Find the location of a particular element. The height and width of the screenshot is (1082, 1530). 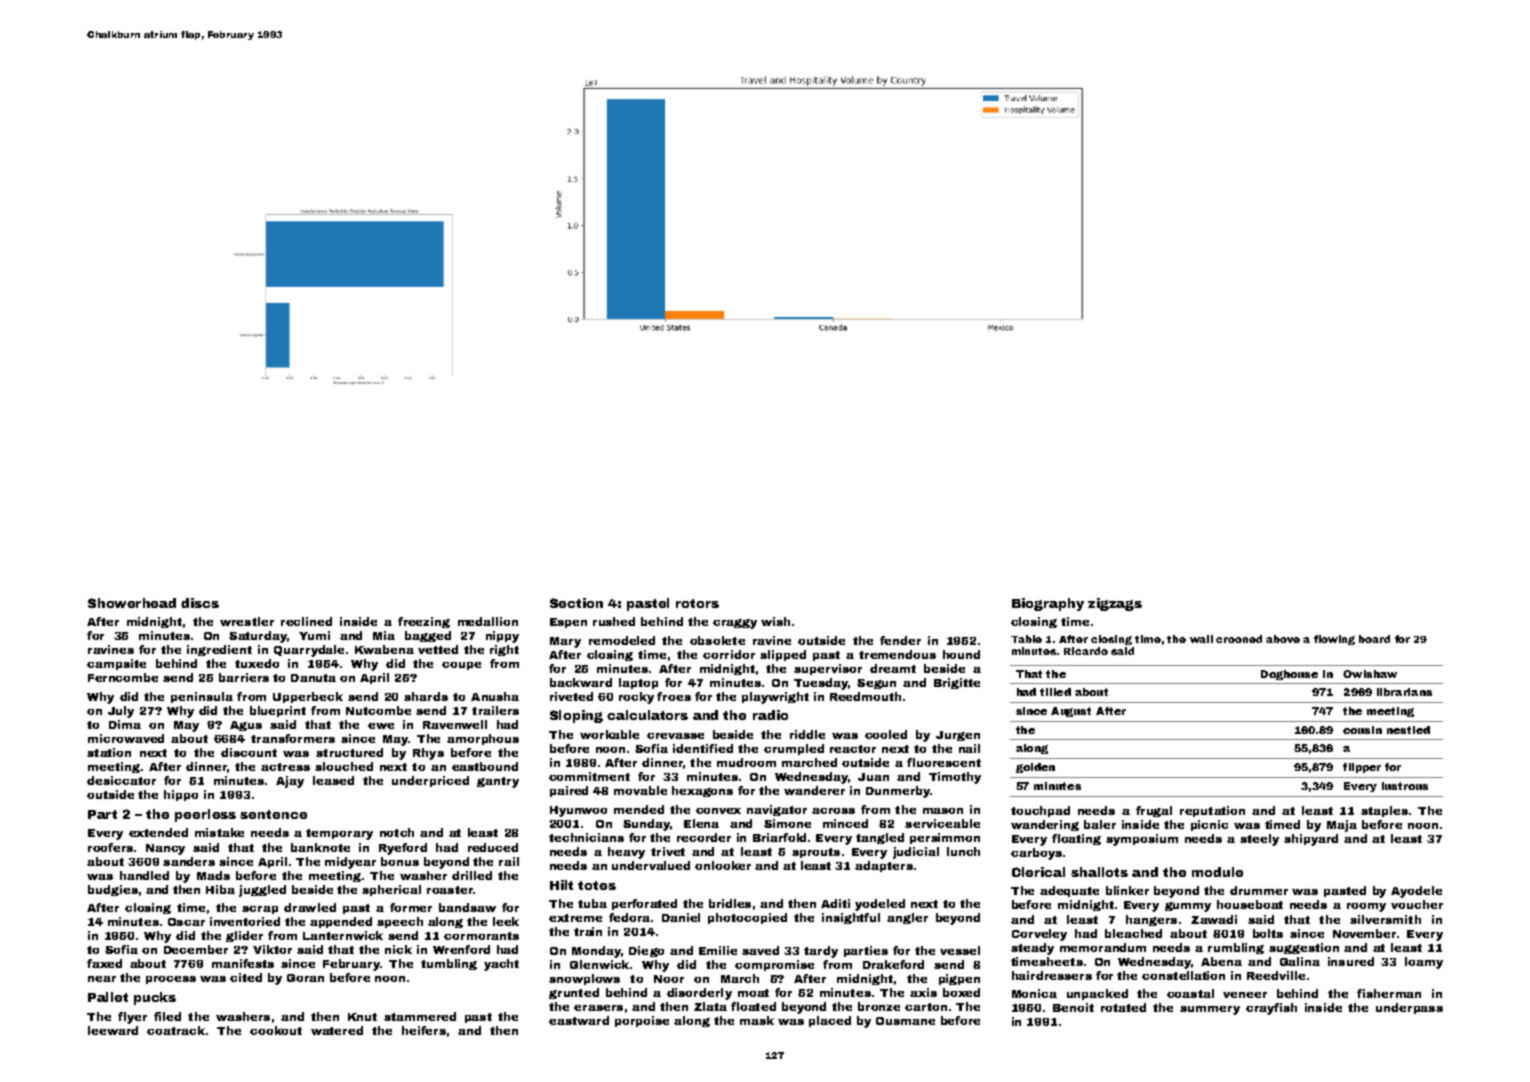

flyer is located at coordinates (132, 1018).
